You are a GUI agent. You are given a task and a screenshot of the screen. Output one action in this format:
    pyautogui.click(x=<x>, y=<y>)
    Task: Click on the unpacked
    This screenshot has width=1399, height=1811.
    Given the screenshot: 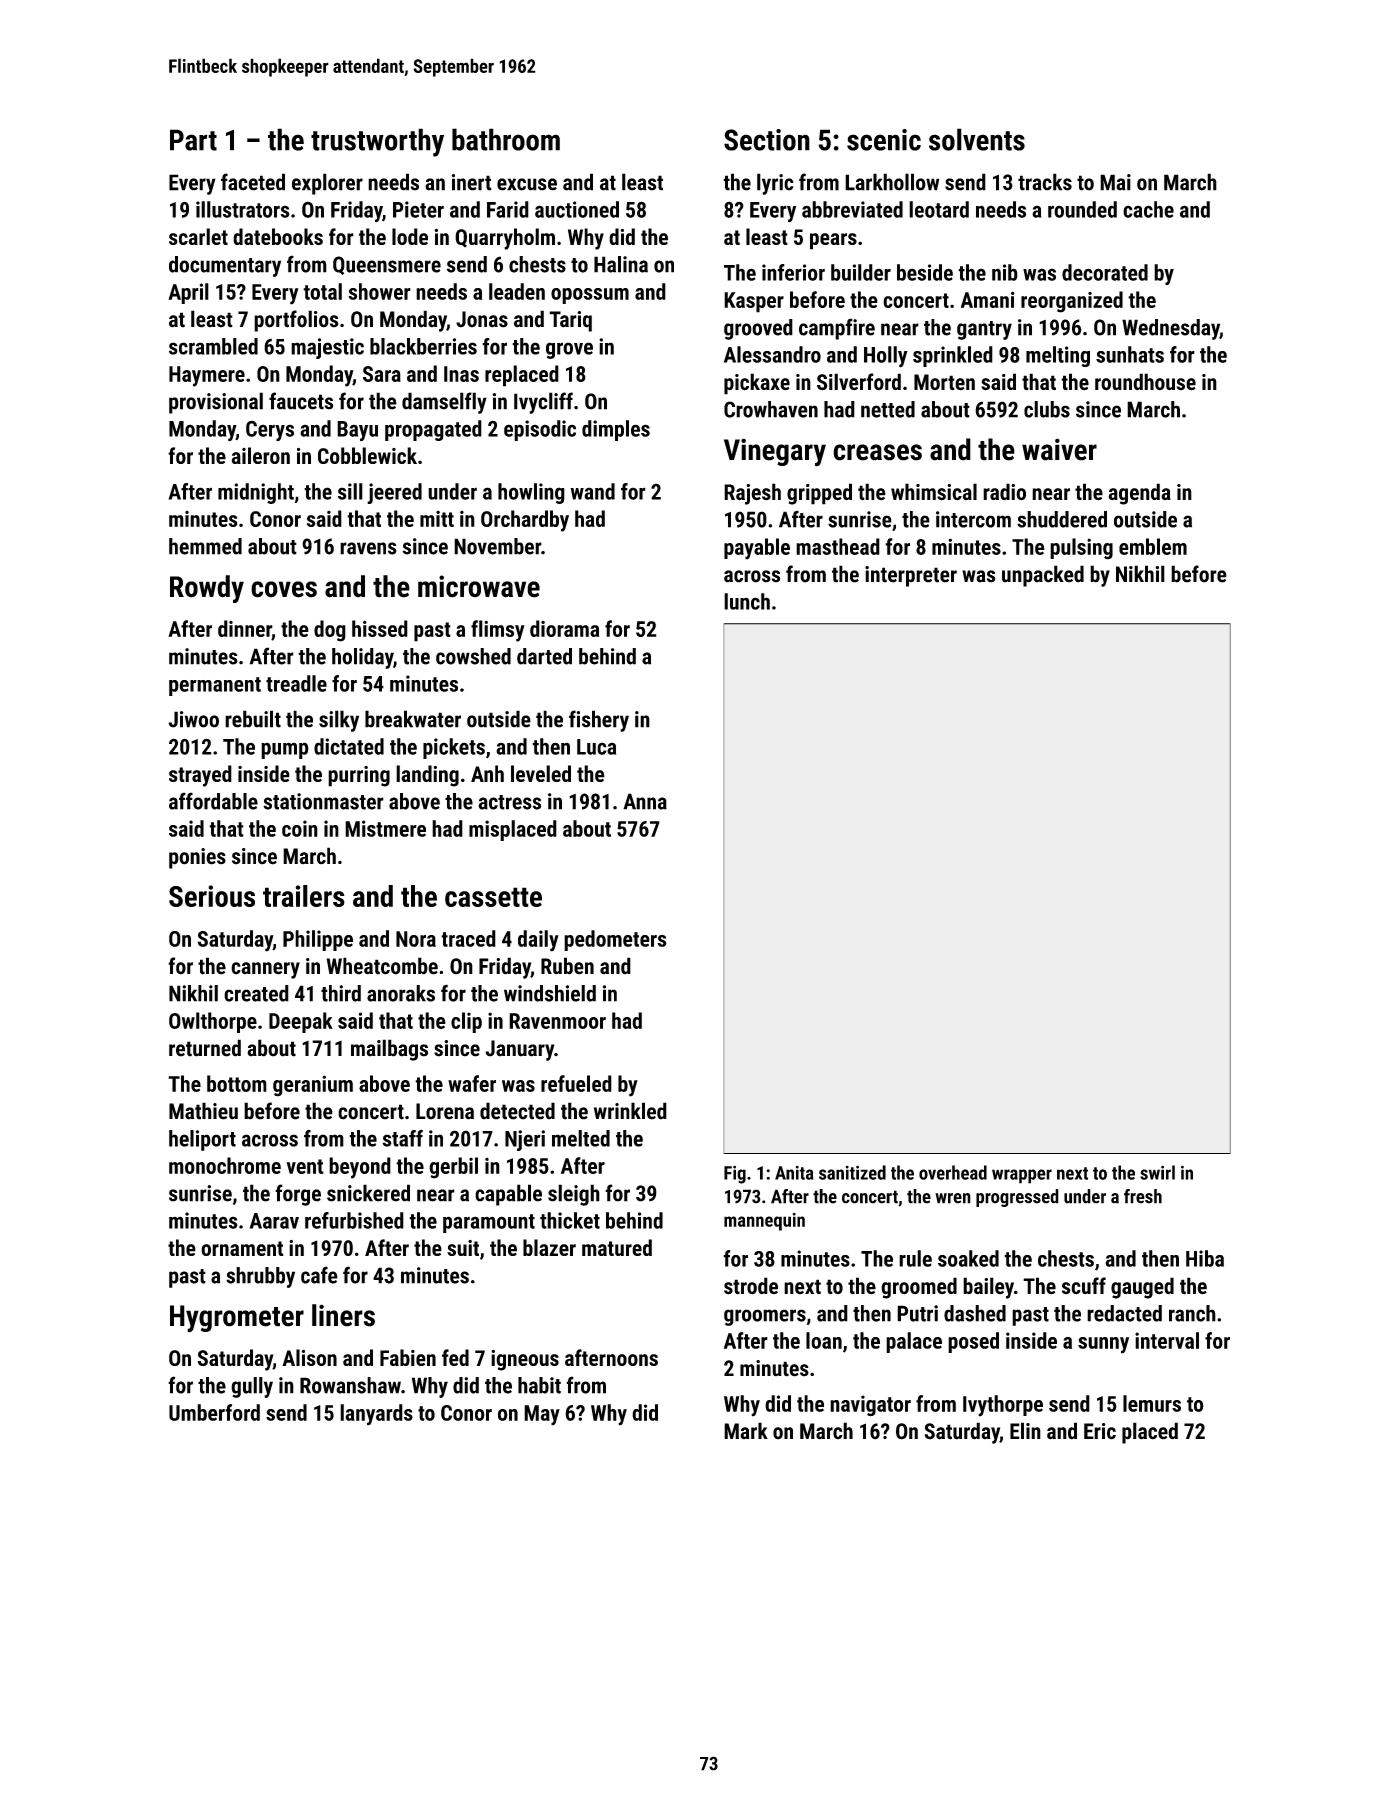 What is the action you would take?
    pyautogui.click(x=1043, y=576)
